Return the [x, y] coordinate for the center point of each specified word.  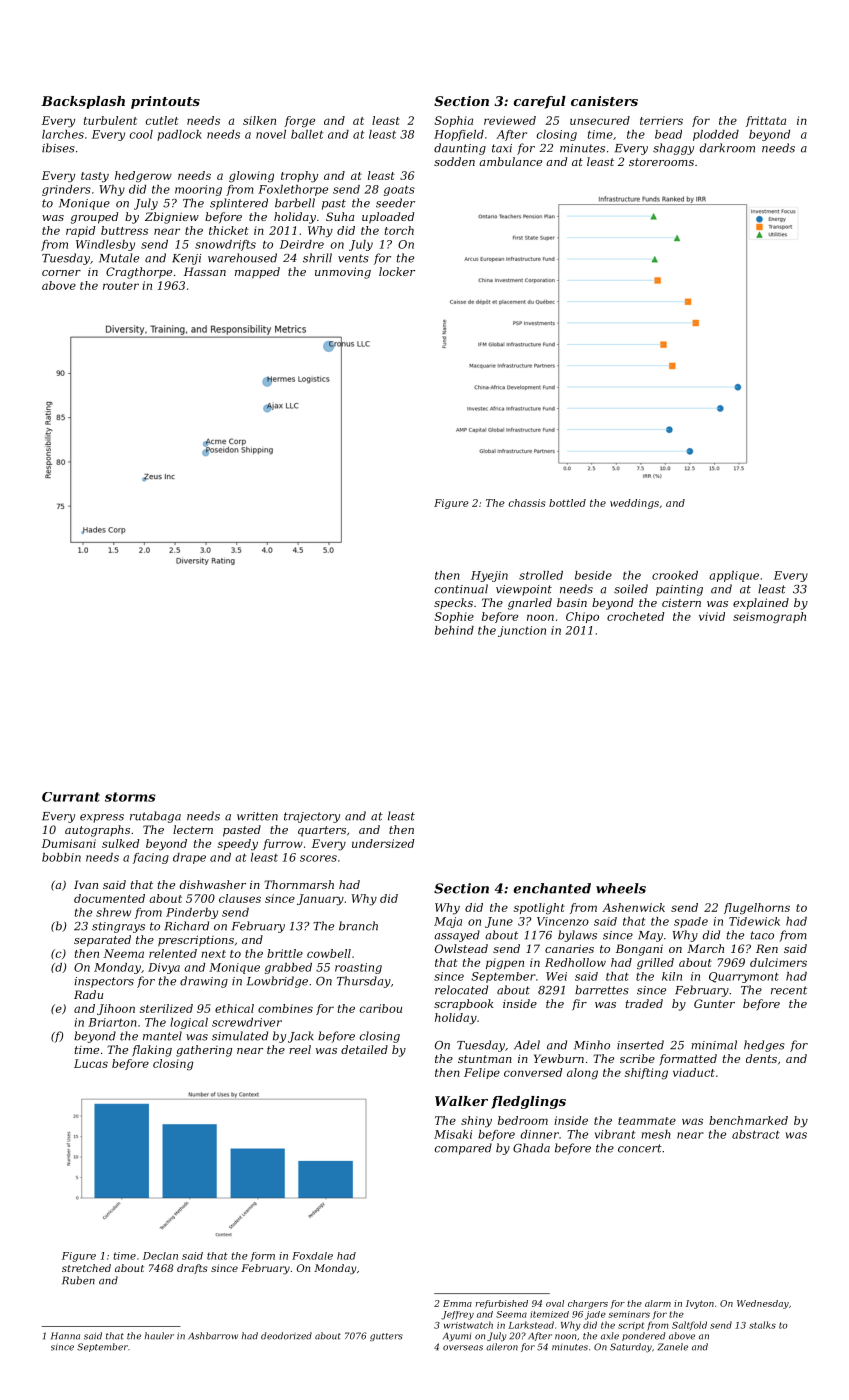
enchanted [552, 888]
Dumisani [69, 843]
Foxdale [312, 1256]
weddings [634, 504]
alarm [658, 1303]
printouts [165, 102]
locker [397, 271]
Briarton [112, 1022]
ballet [307, 134]
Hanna [65, 1336]
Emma [457, 1303]
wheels [621, 888]
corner [61, 273]
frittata [766, 121]
